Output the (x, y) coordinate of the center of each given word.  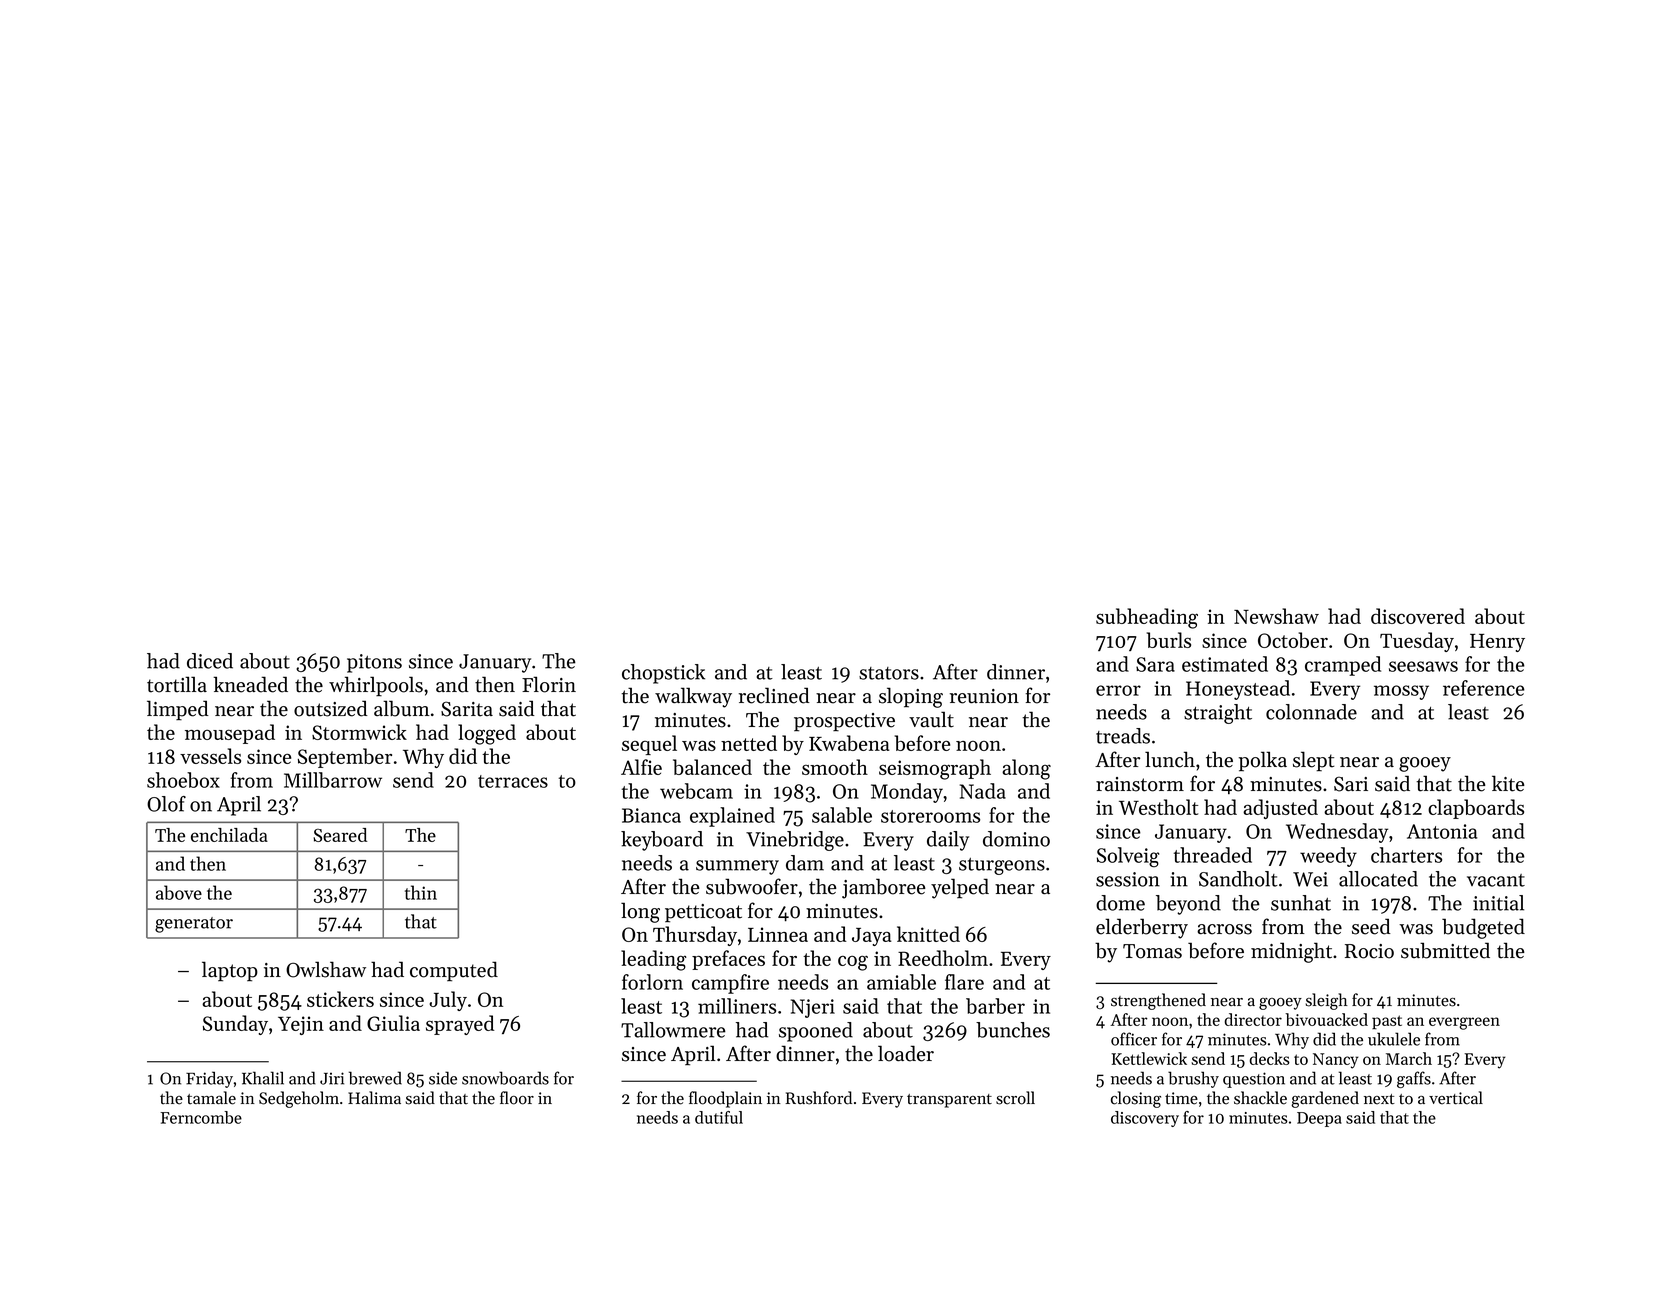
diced (210, 661)
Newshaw (1276, 616)
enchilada (229, 835)
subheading (1147, 618)
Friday (209, 1079)
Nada (983, 791)
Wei (1310, 879)
